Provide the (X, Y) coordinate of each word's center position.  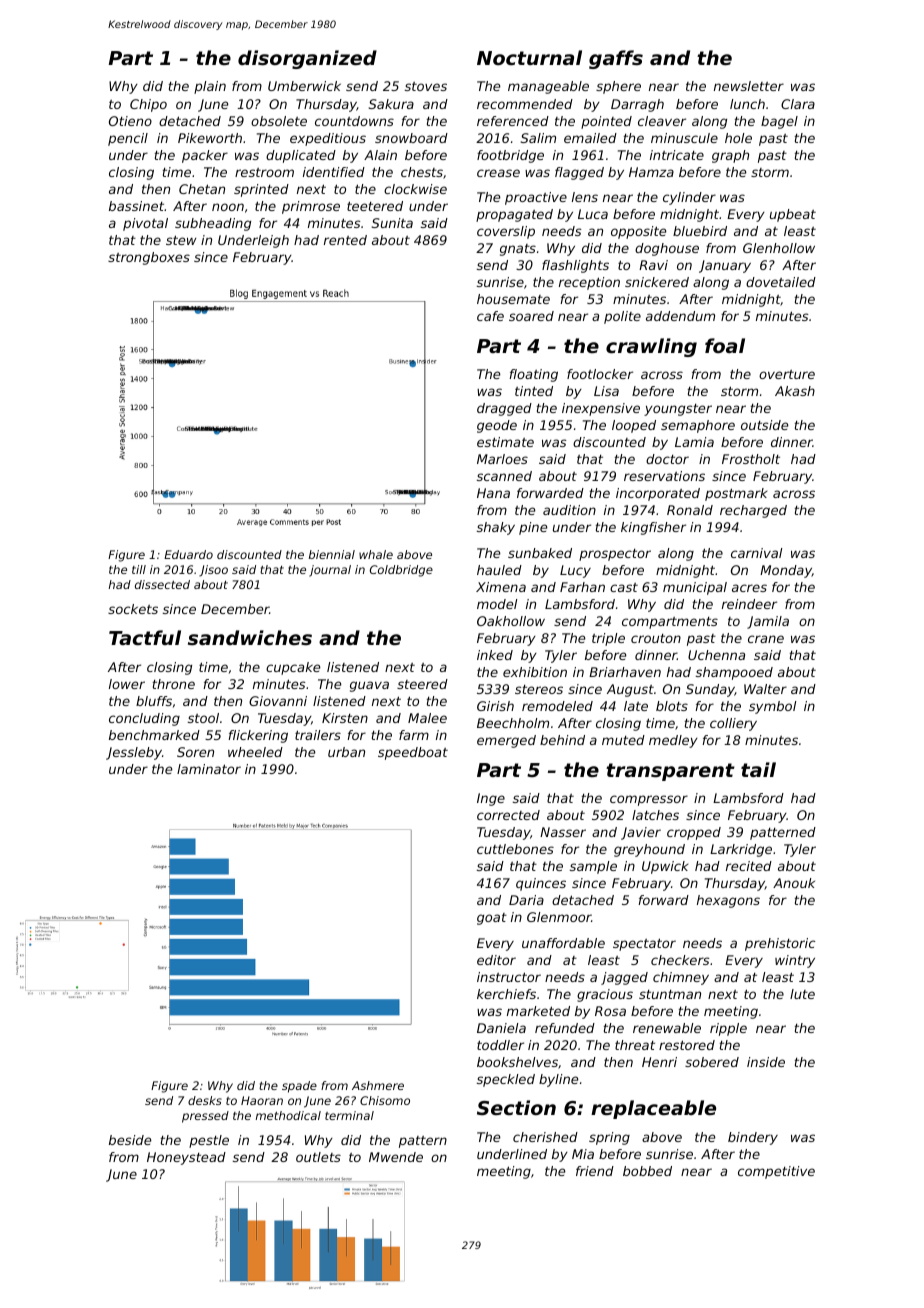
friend (595, 1171)
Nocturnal (529, 57)
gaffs (616, 59)
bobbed (647, 1171)
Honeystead (186, 1158)
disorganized (307, 59)
